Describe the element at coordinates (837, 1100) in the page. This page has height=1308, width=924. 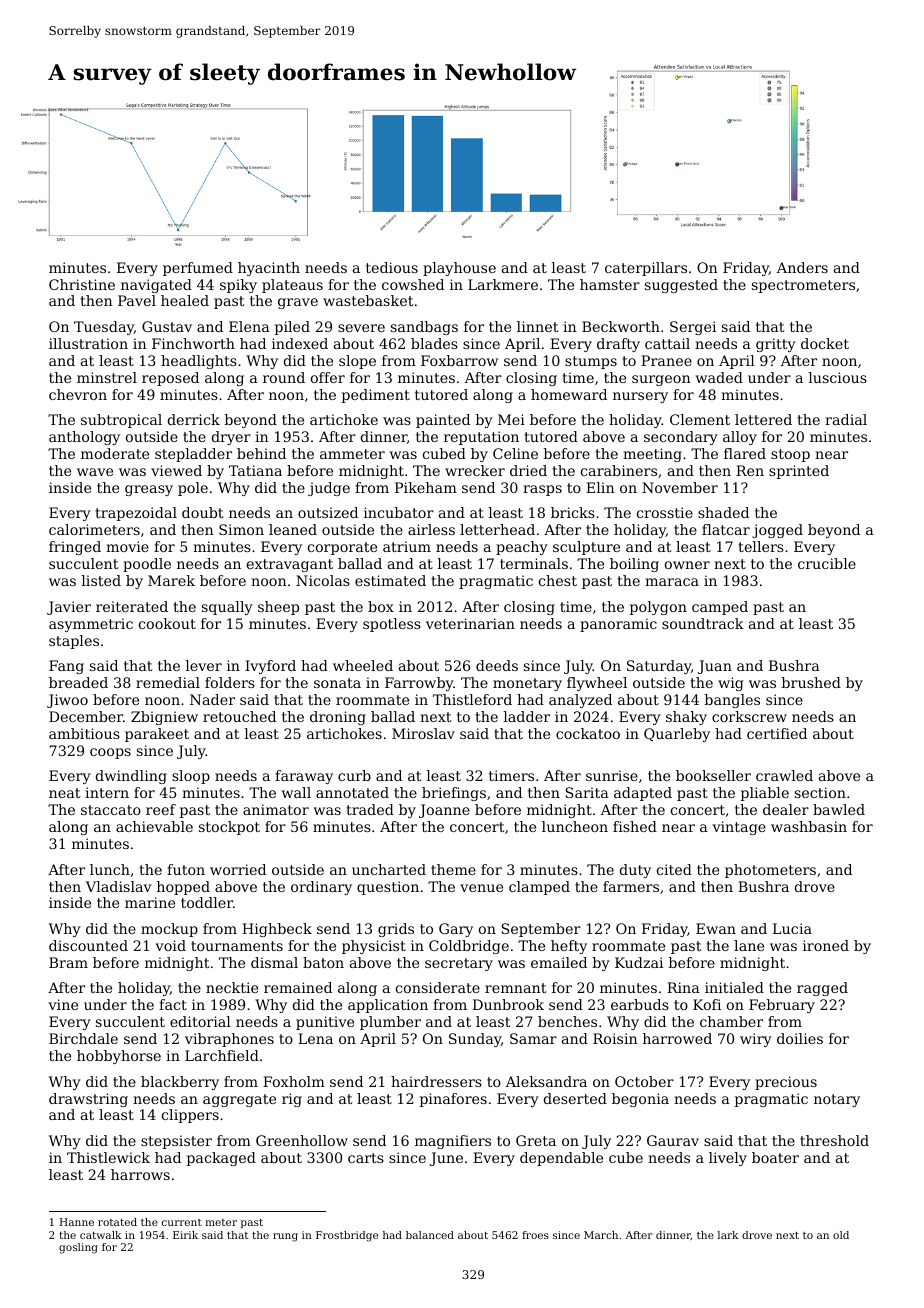
I see `notary` at that location.
